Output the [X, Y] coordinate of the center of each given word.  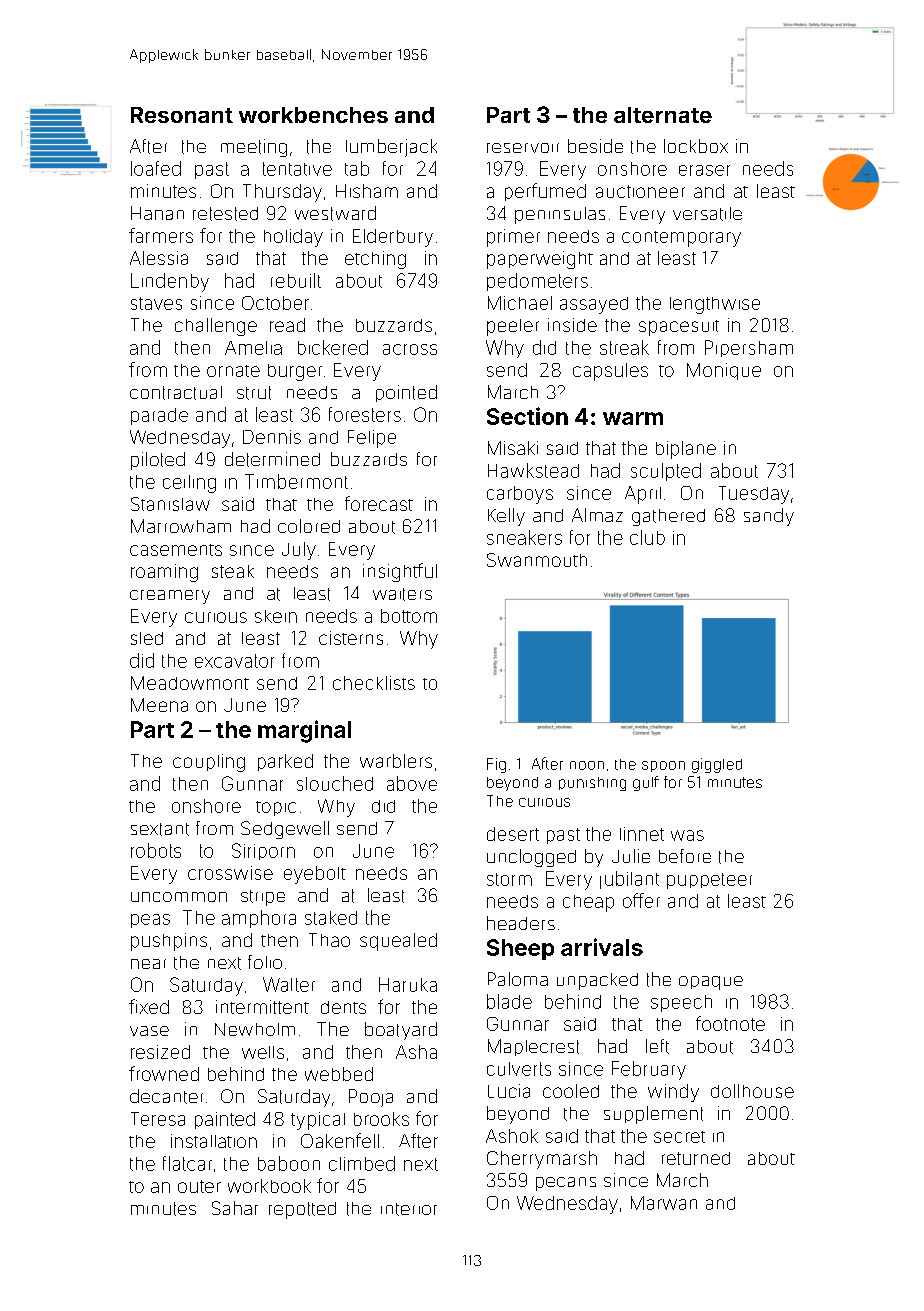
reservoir [523, 148]
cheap [588, 903]
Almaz [597, 515]
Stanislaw [170, 504]
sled [147, 638]
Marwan [664, 1203]
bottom [409, 616]
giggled [717, 765]
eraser [704, 170]
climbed [362, 1163]
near [148, 964]
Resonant [182, 115]
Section [527, 416]
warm [633, 418]
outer [199, 1186]
